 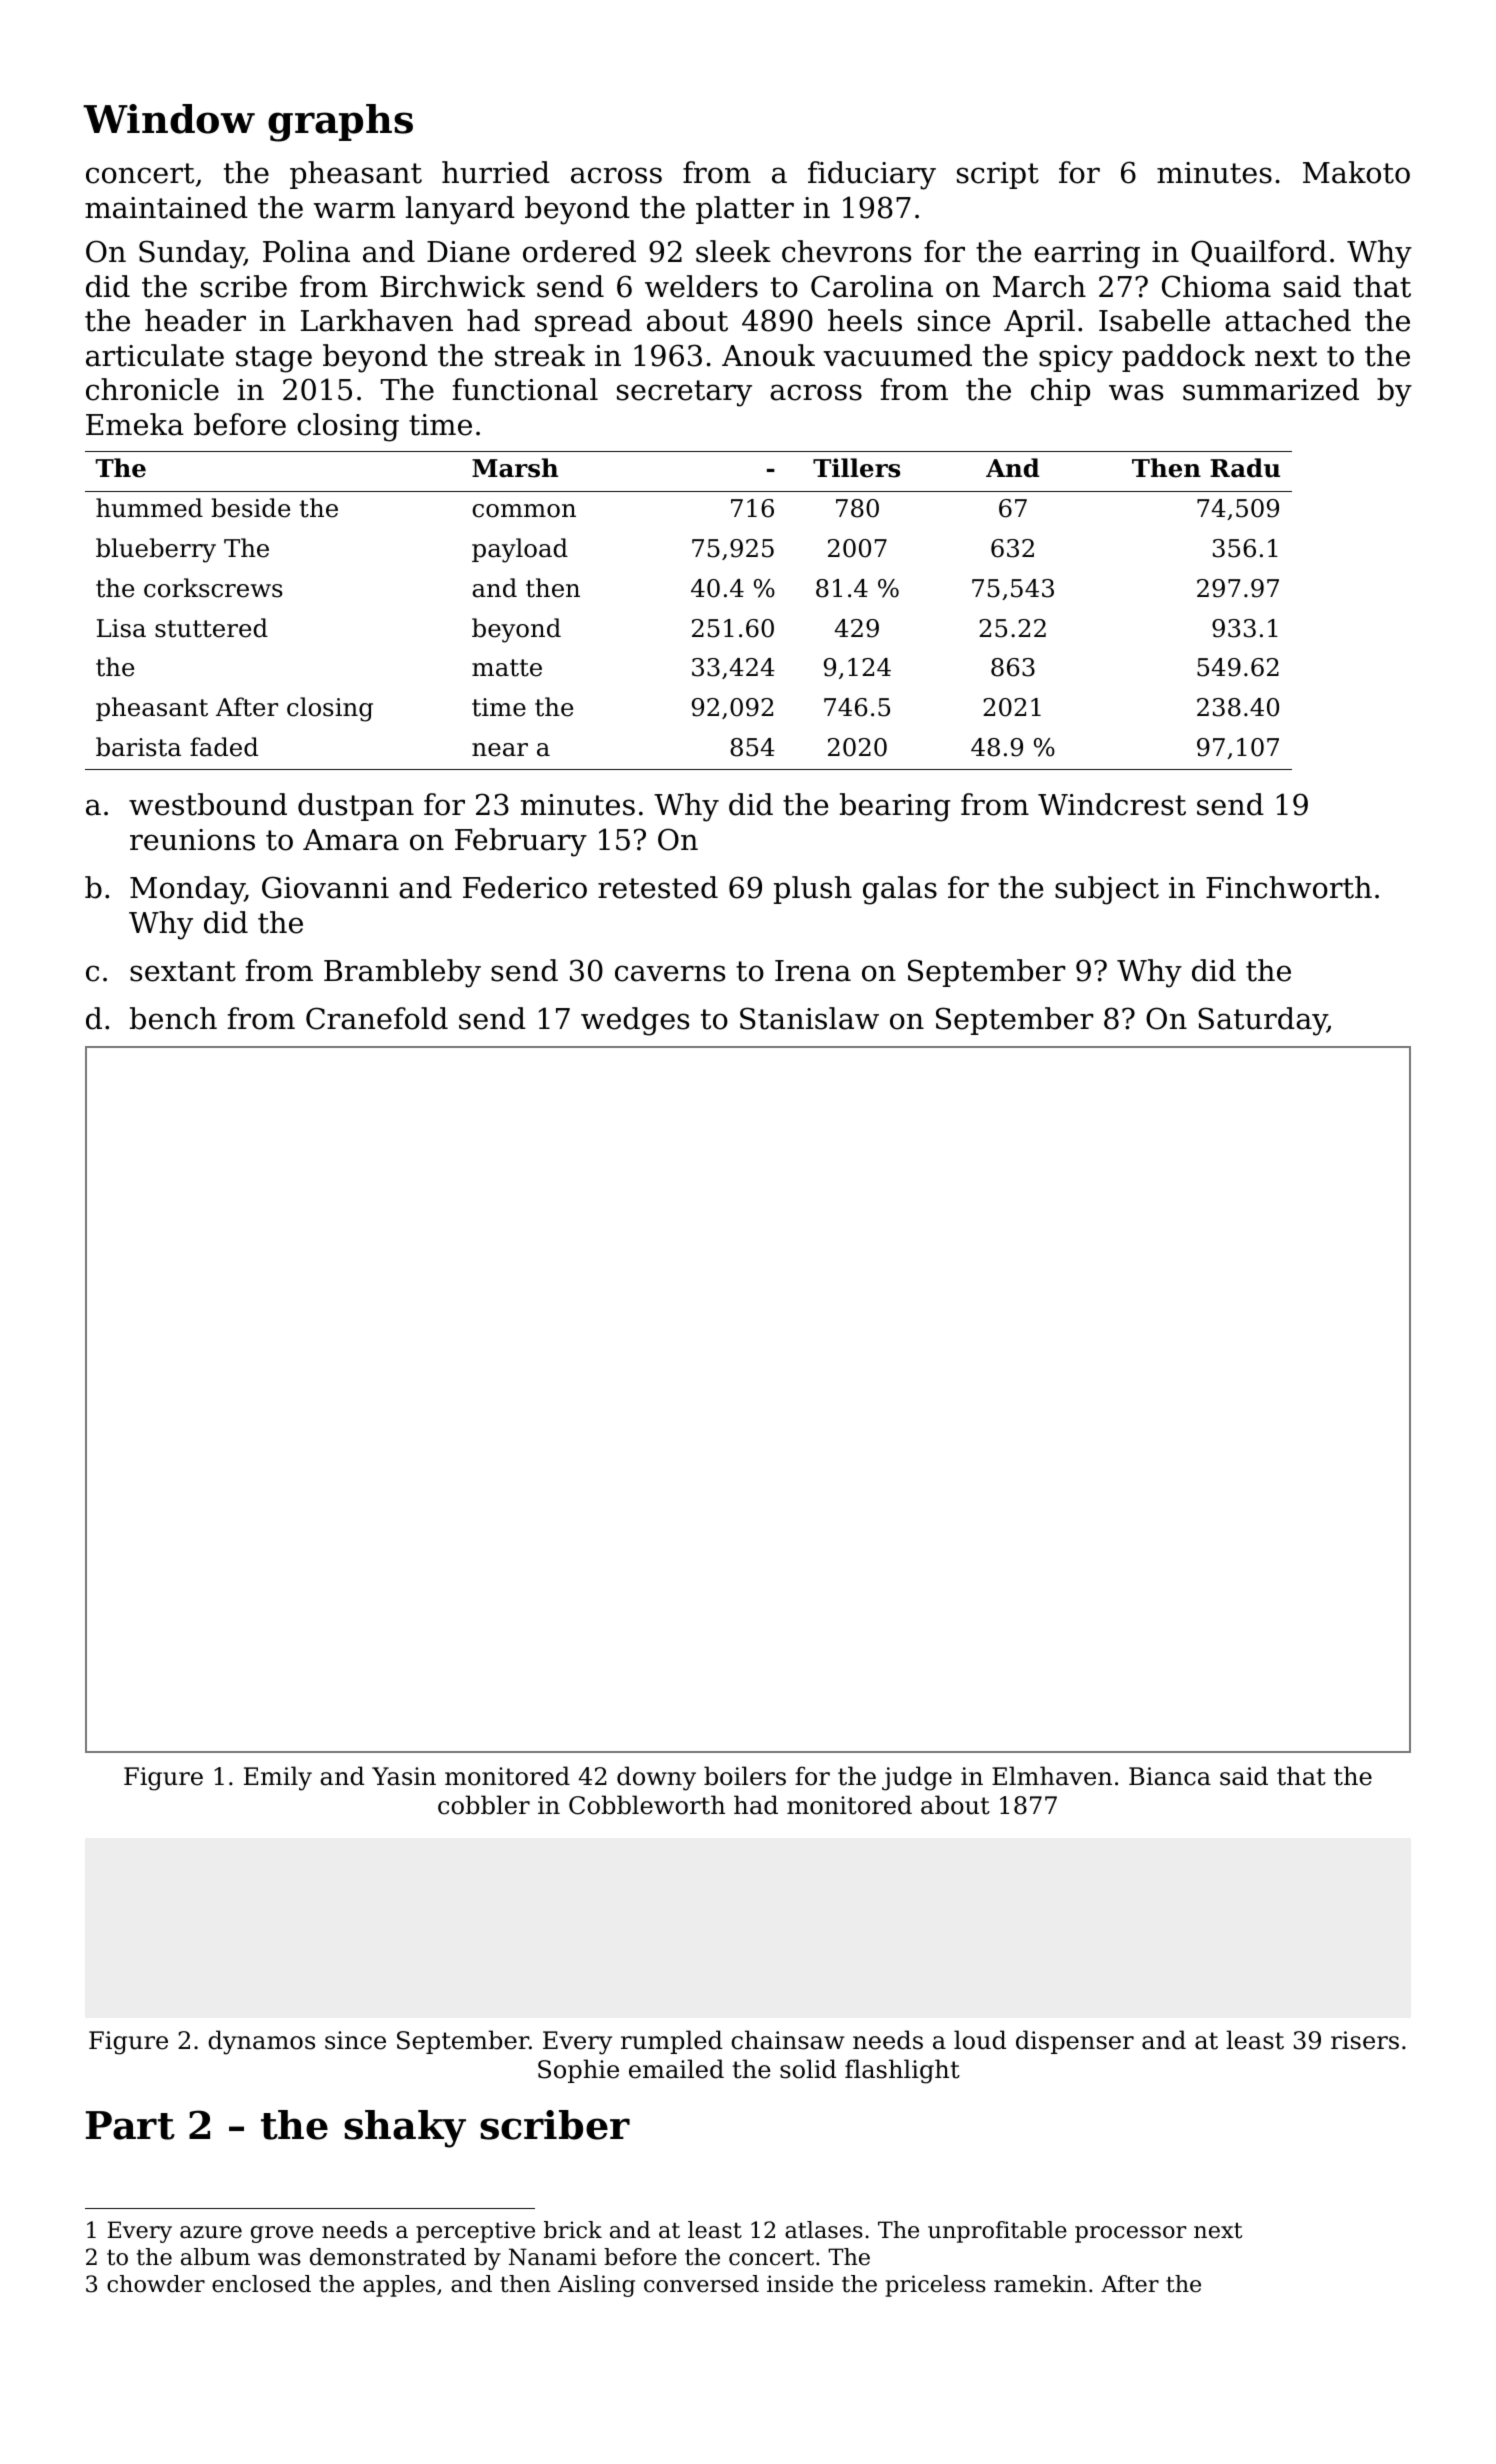 I want to click on script, so click(x=998, y=175).
